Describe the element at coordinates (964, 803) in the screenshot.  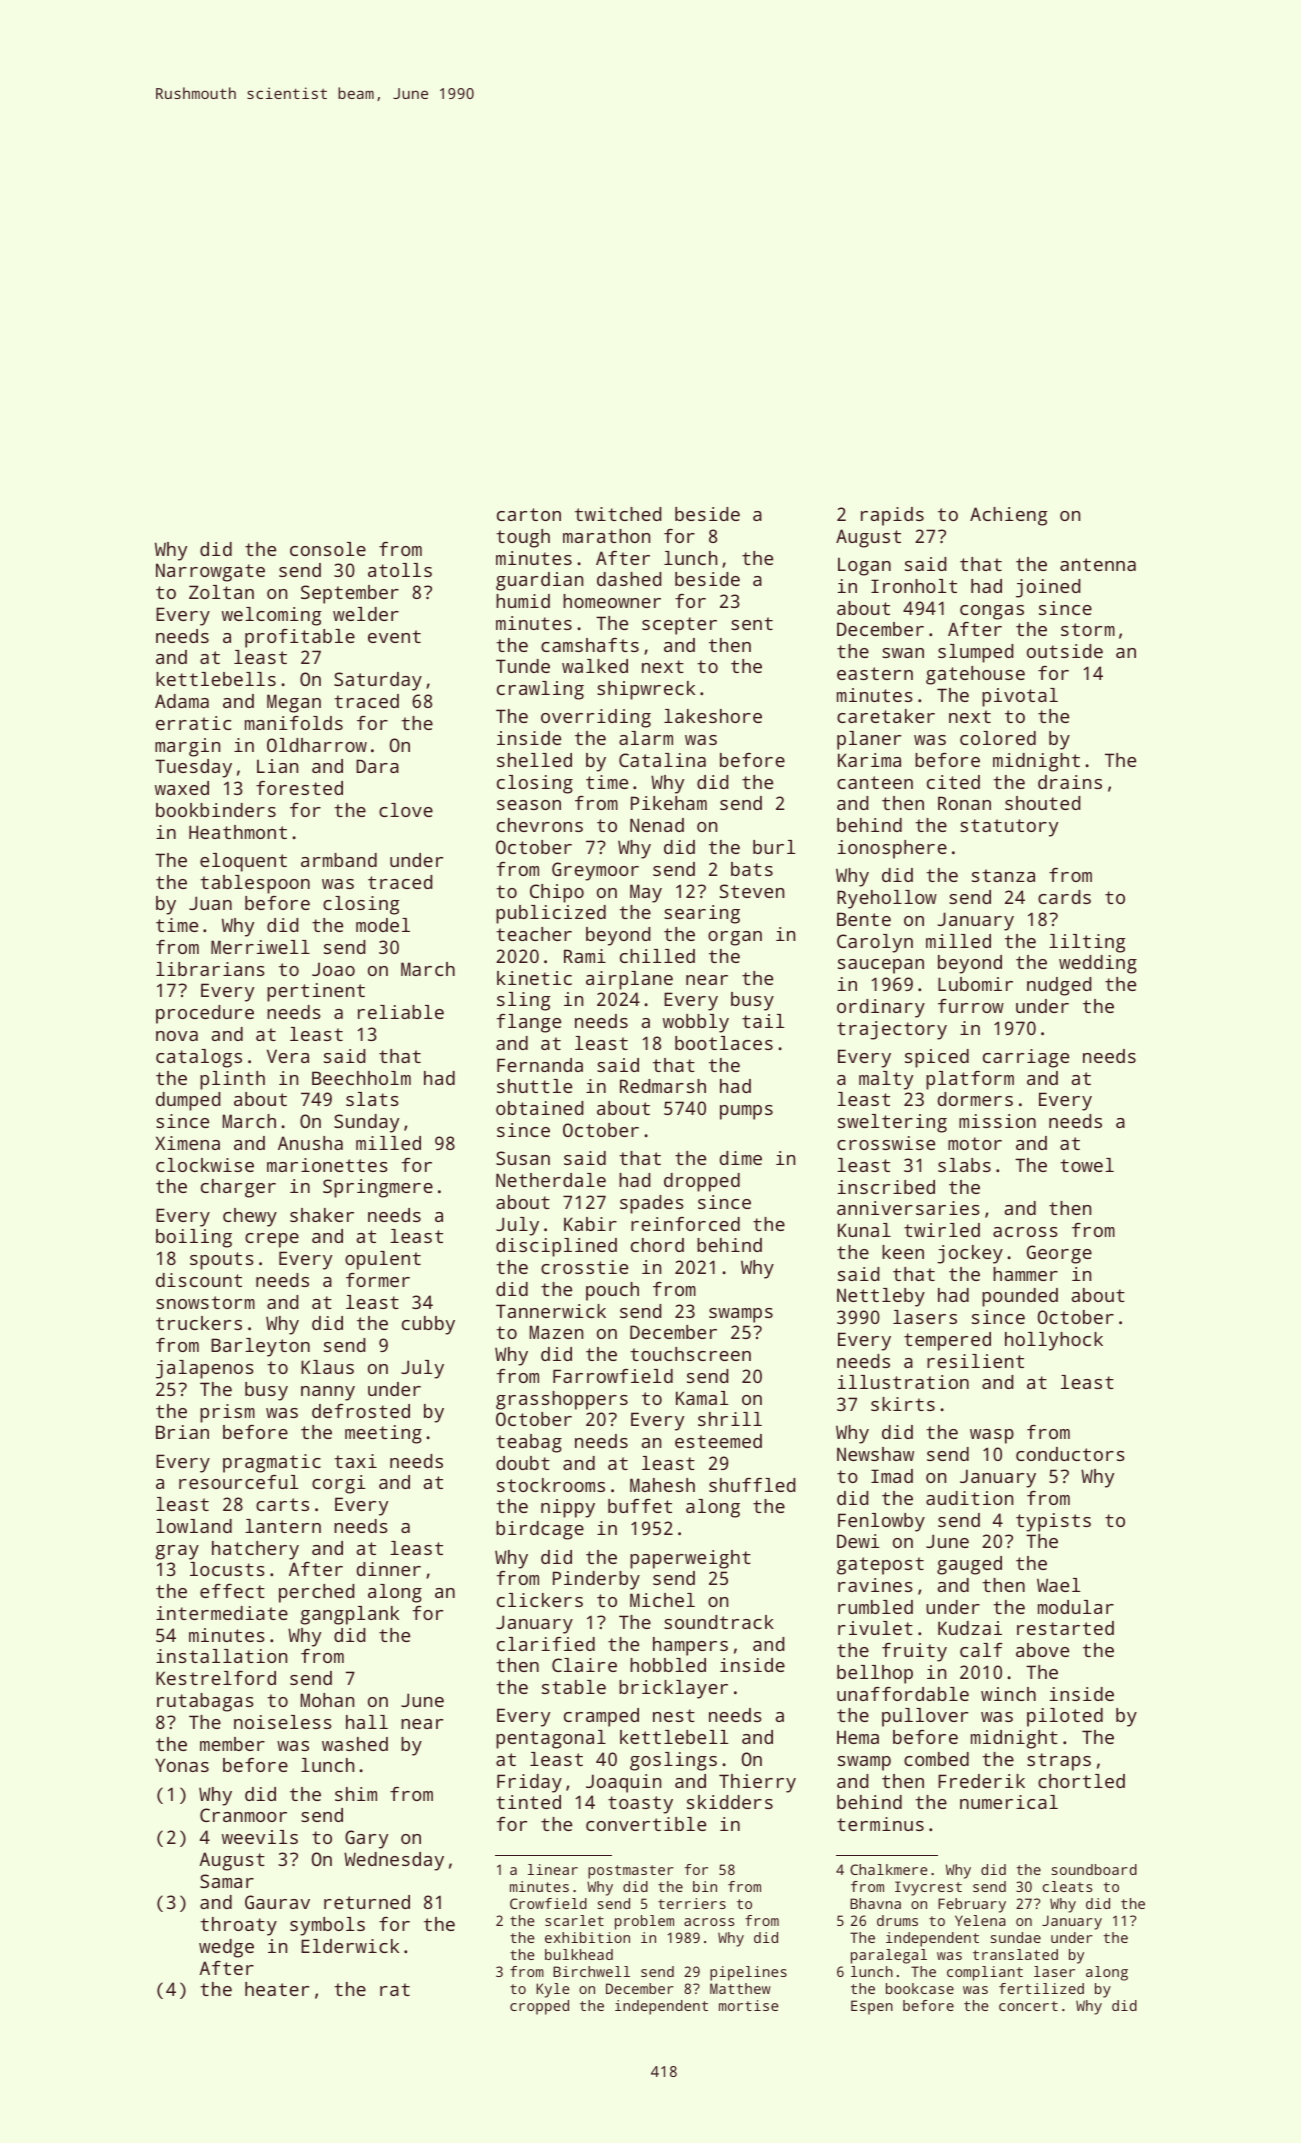
I see `Ronan` at that location.
